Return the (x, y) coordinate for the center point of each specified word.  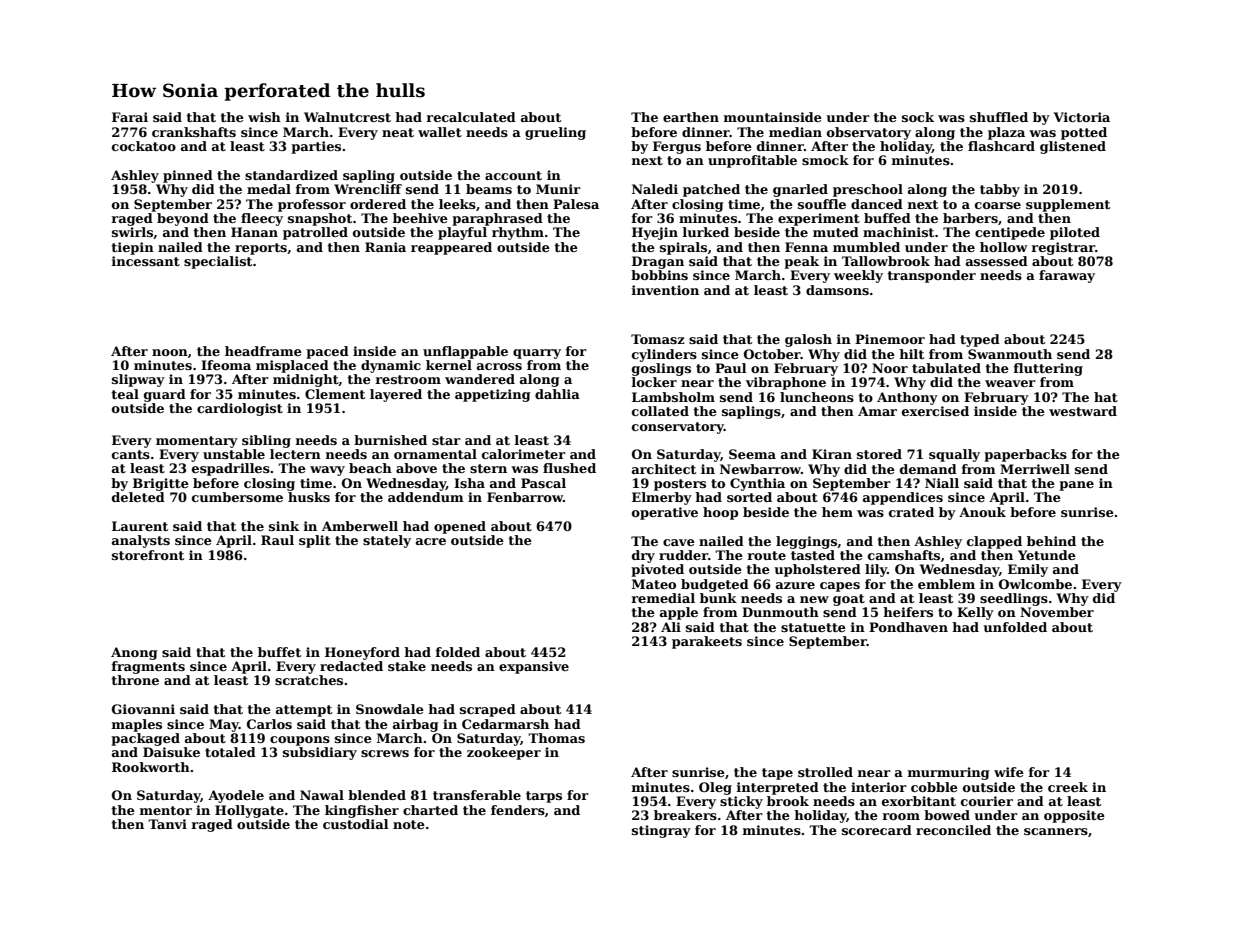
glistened (1073, 147)
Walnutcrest (347, 117)
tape (777, 774)
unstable (234, 454)
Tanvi (167, 824)
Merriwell (1035, 469)
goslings (661, 369)
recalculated (471, 117)
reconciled (953, 830)
